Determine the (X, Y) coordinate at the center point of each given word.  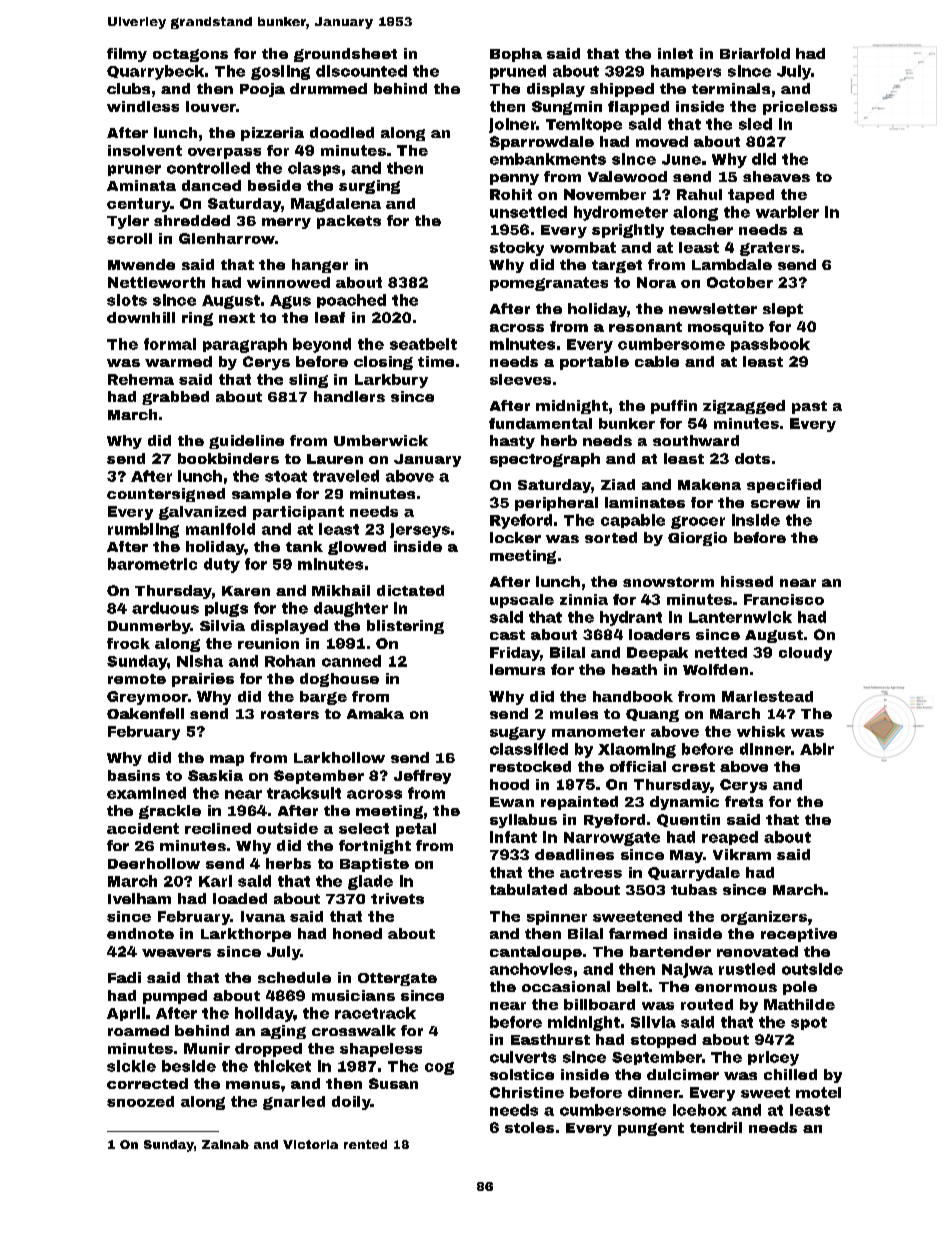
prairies (203, 680)
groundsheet (345, 55)
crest (693, 767)
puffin (674, 407)
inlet (675, 53)
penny (514, 179)
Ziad (618, 484)
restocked (530, 766)
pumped (175, 997)
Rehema (141, 379)
